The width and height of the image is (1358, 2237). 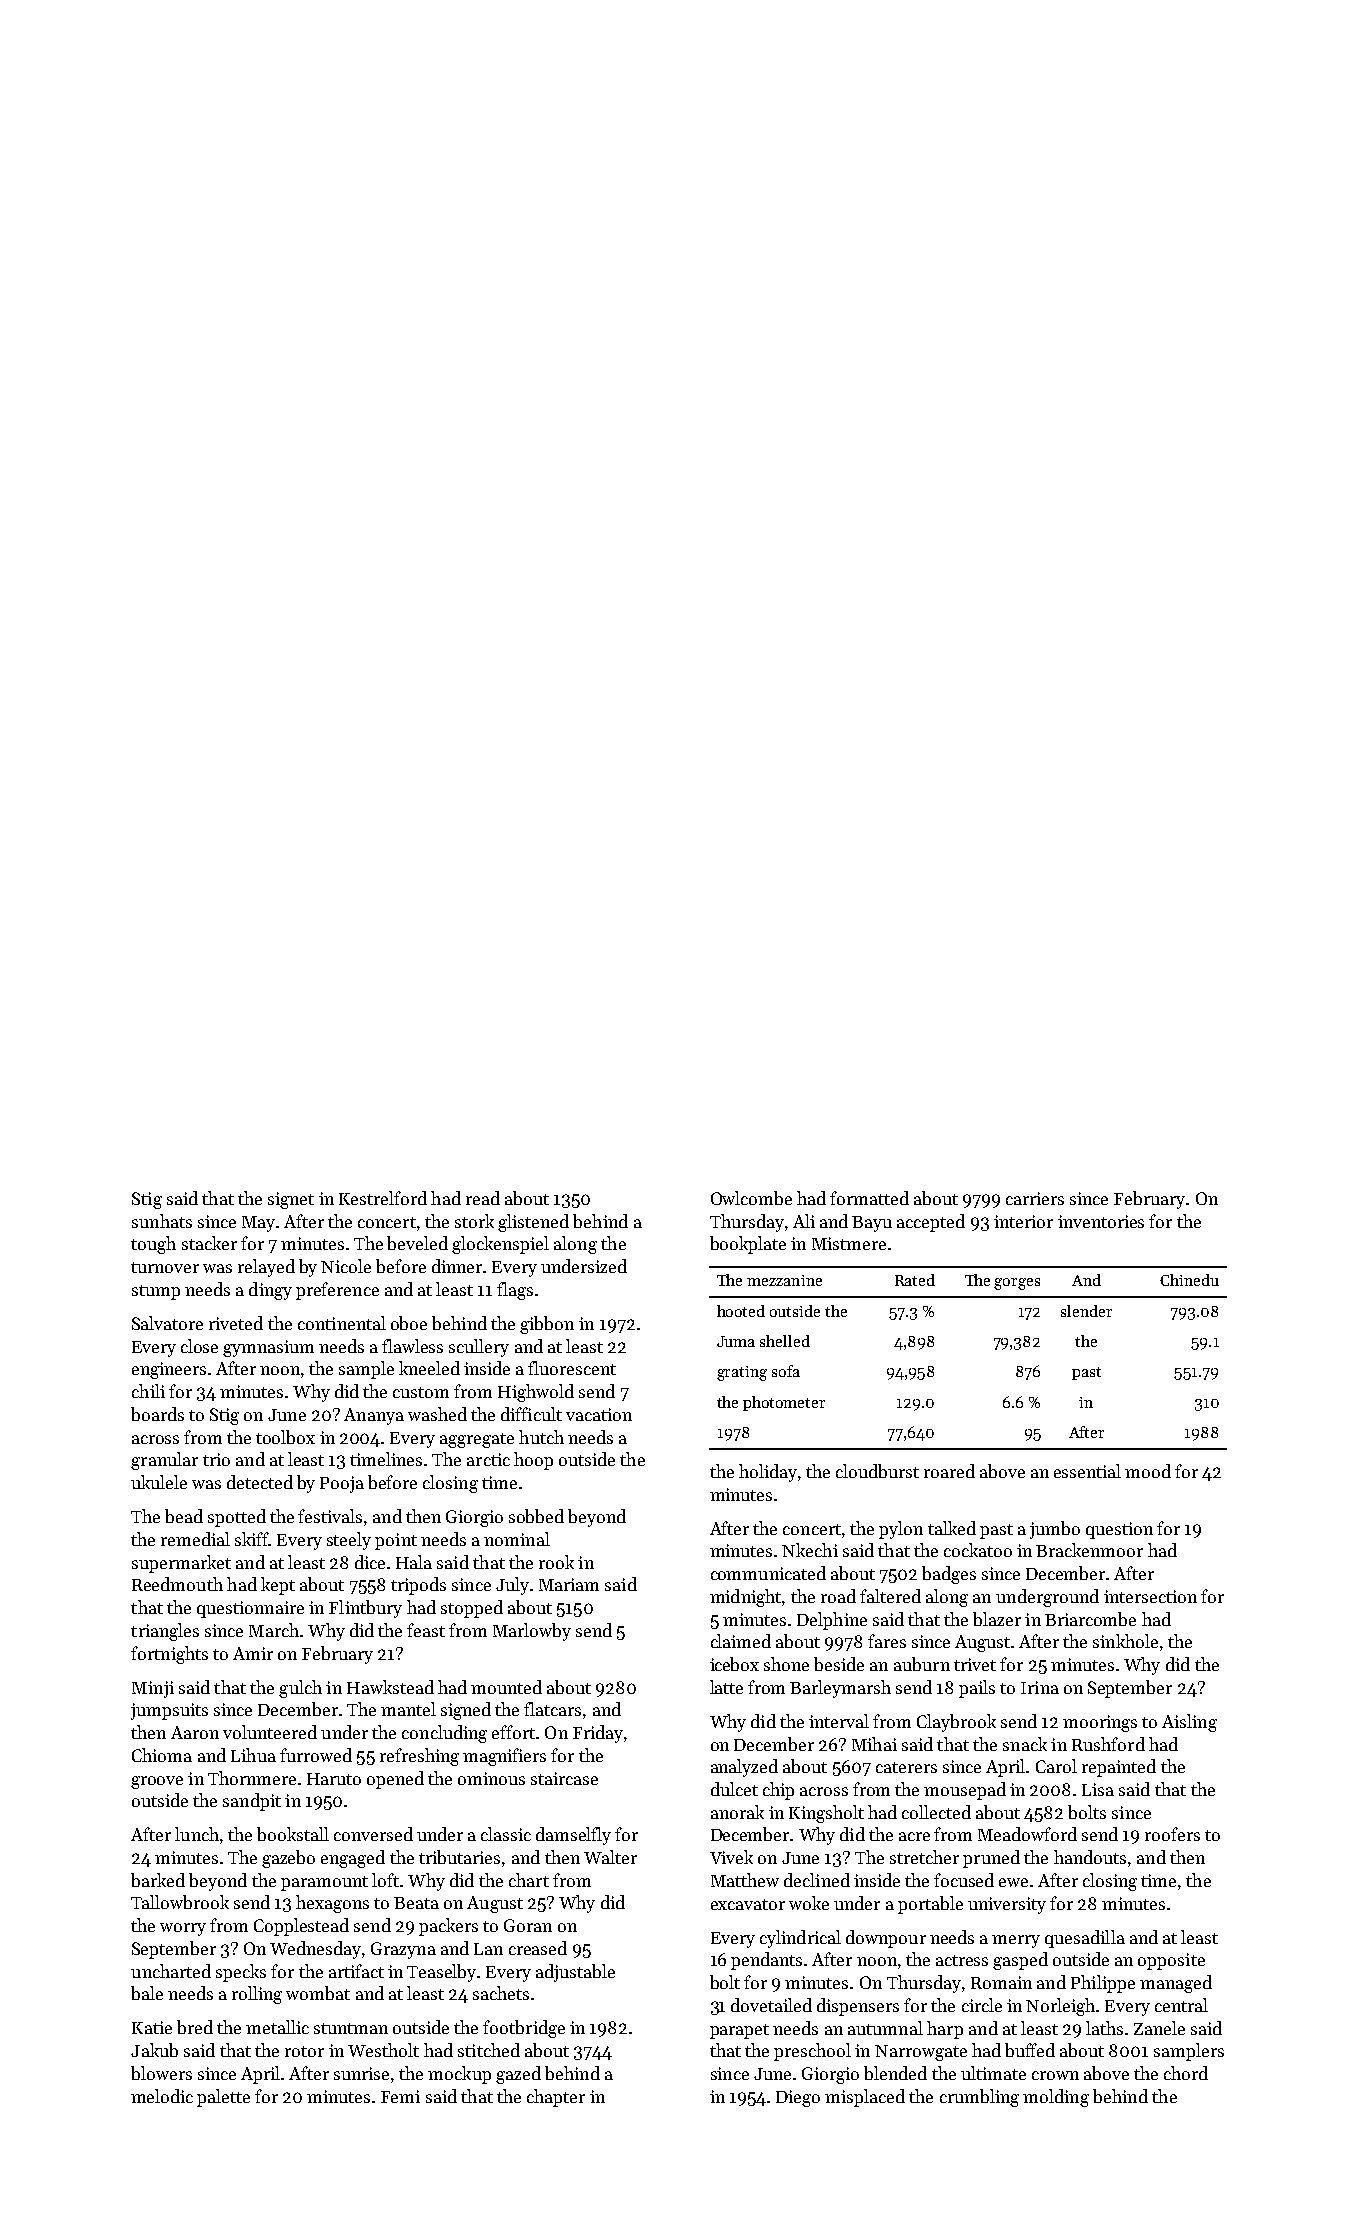 I want to click on chapter, so click(x=556, y=2098).
